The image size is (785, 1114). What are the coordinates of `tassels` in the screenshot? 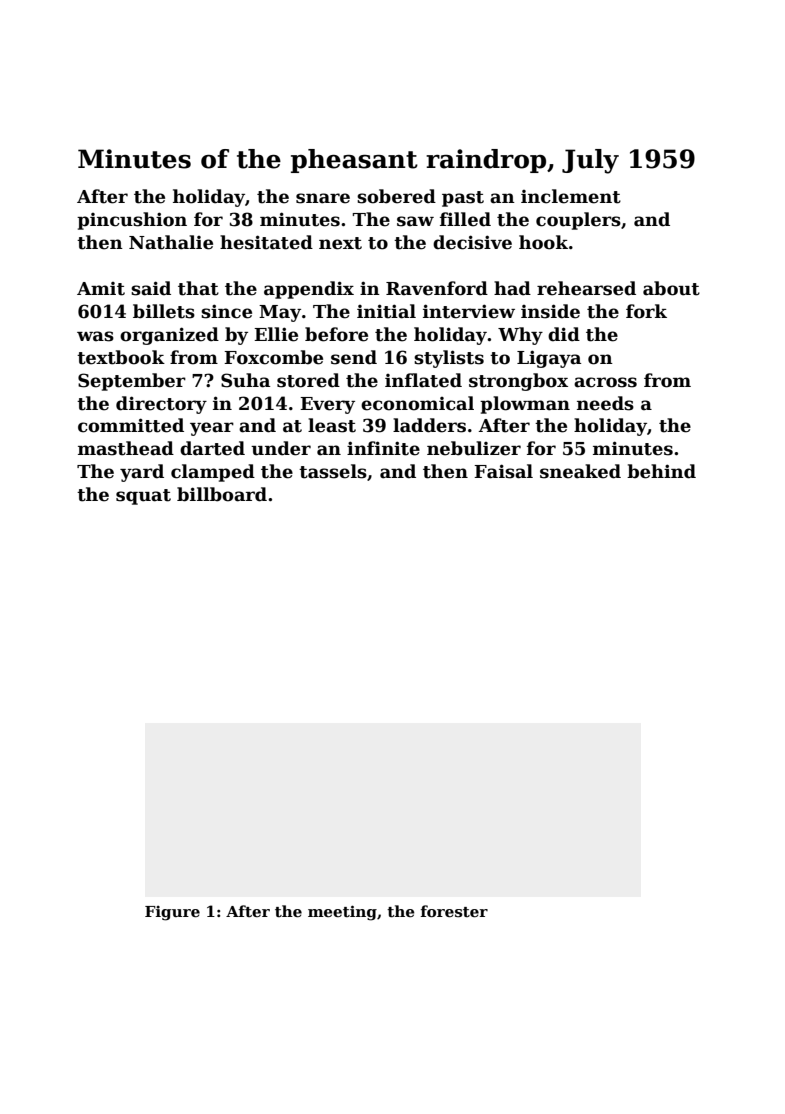 It's located at (333, 471).
